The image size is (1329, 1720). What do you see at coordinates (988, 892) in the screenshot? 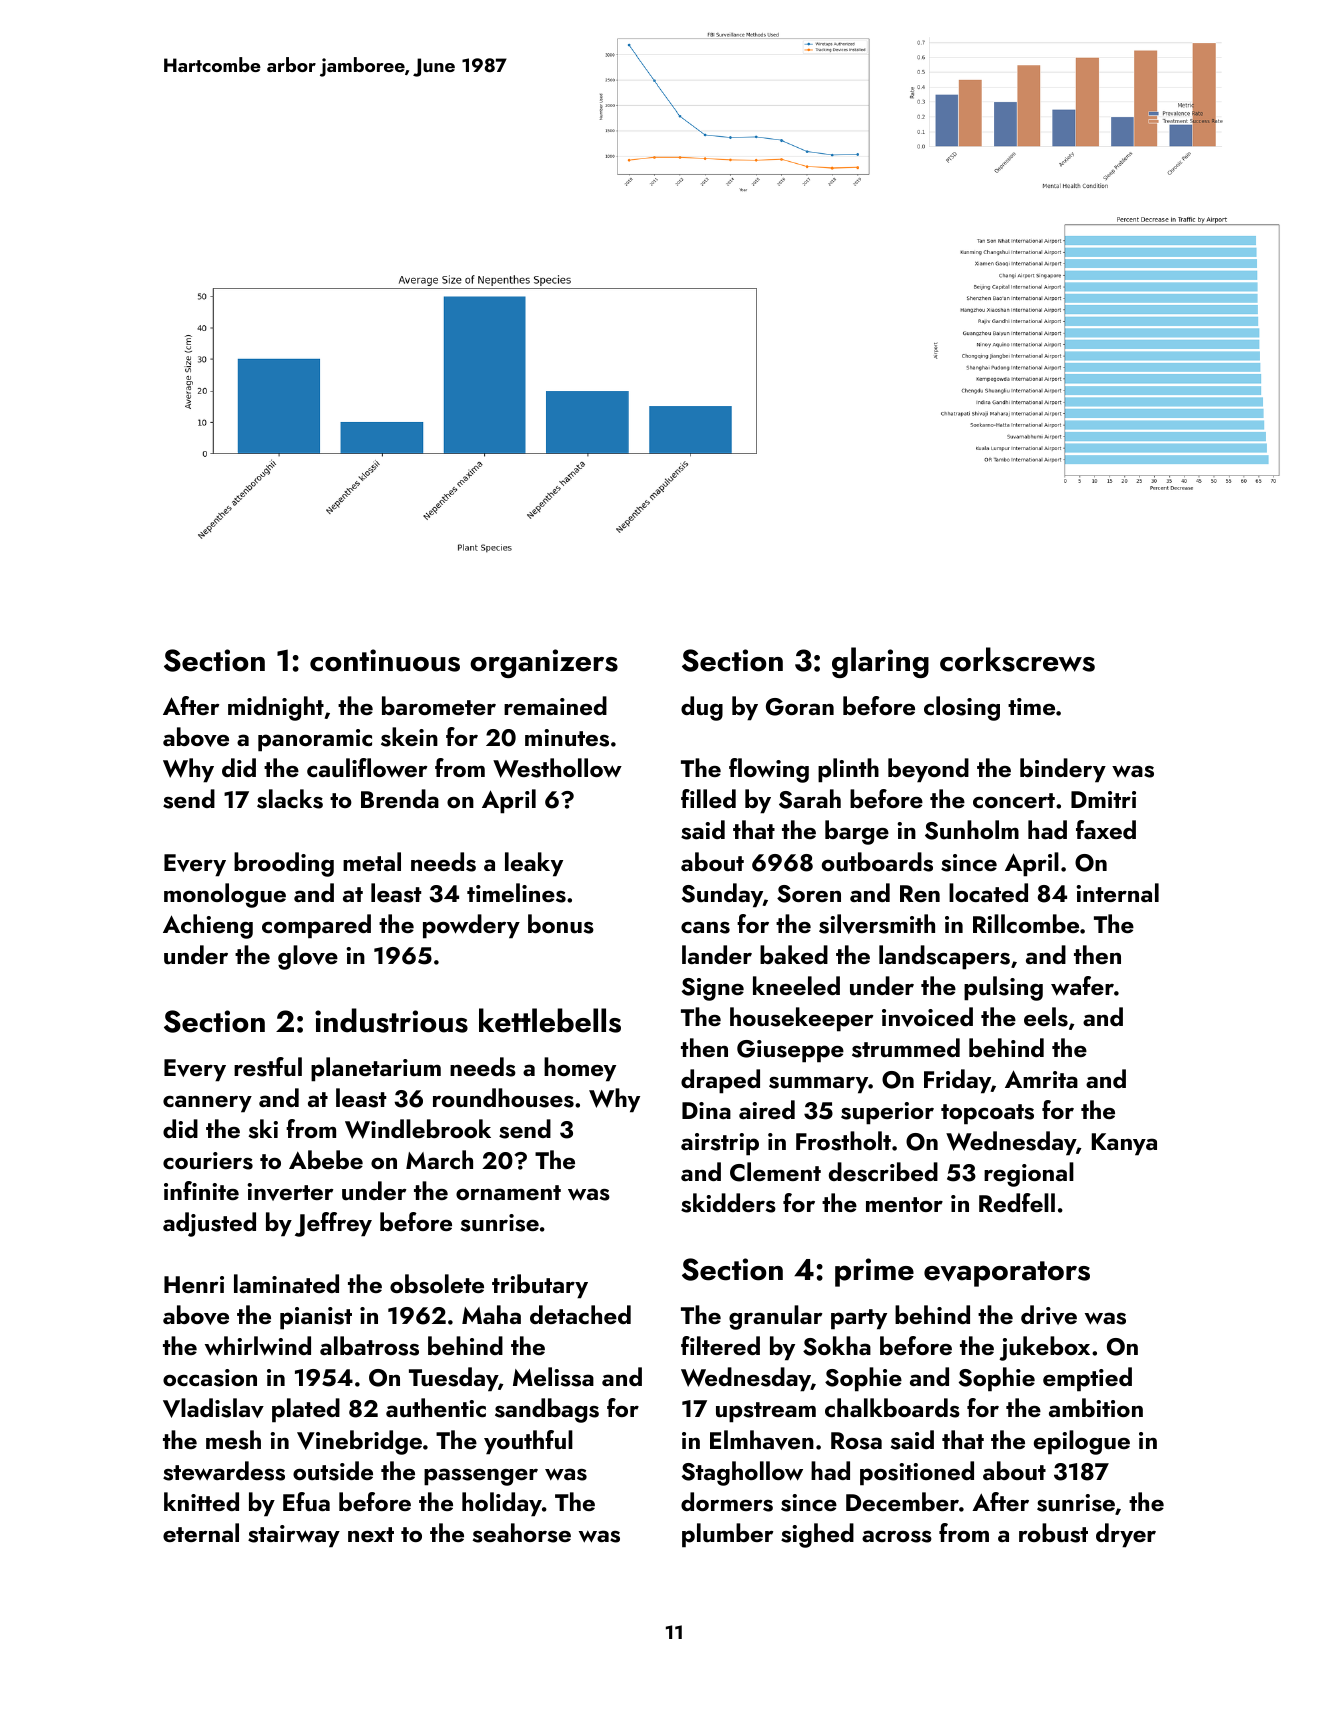
I see `located` at bounding box center [988, 892].
